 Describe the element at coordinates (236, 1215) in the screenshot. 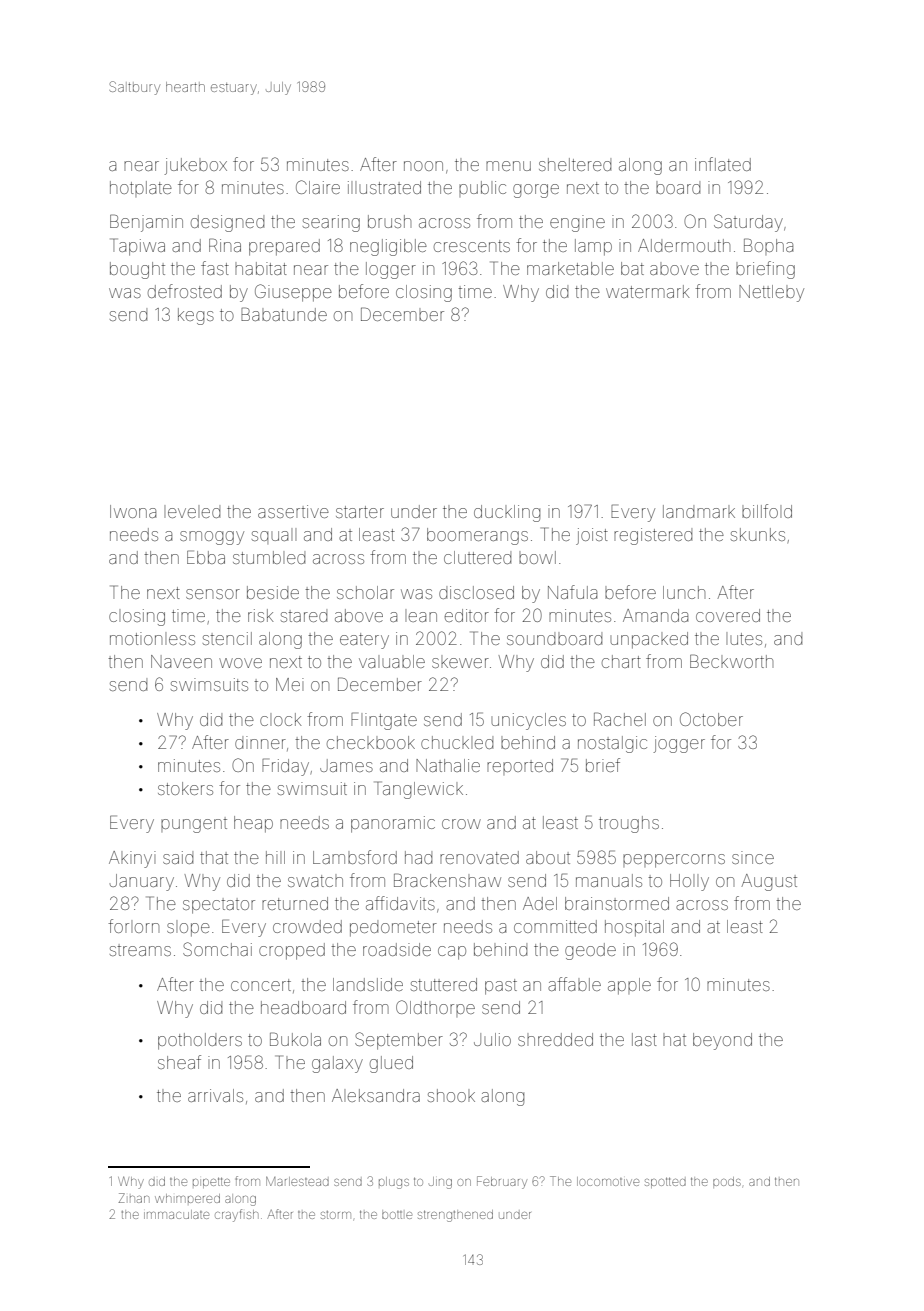

I see `crayfish` at that location.
